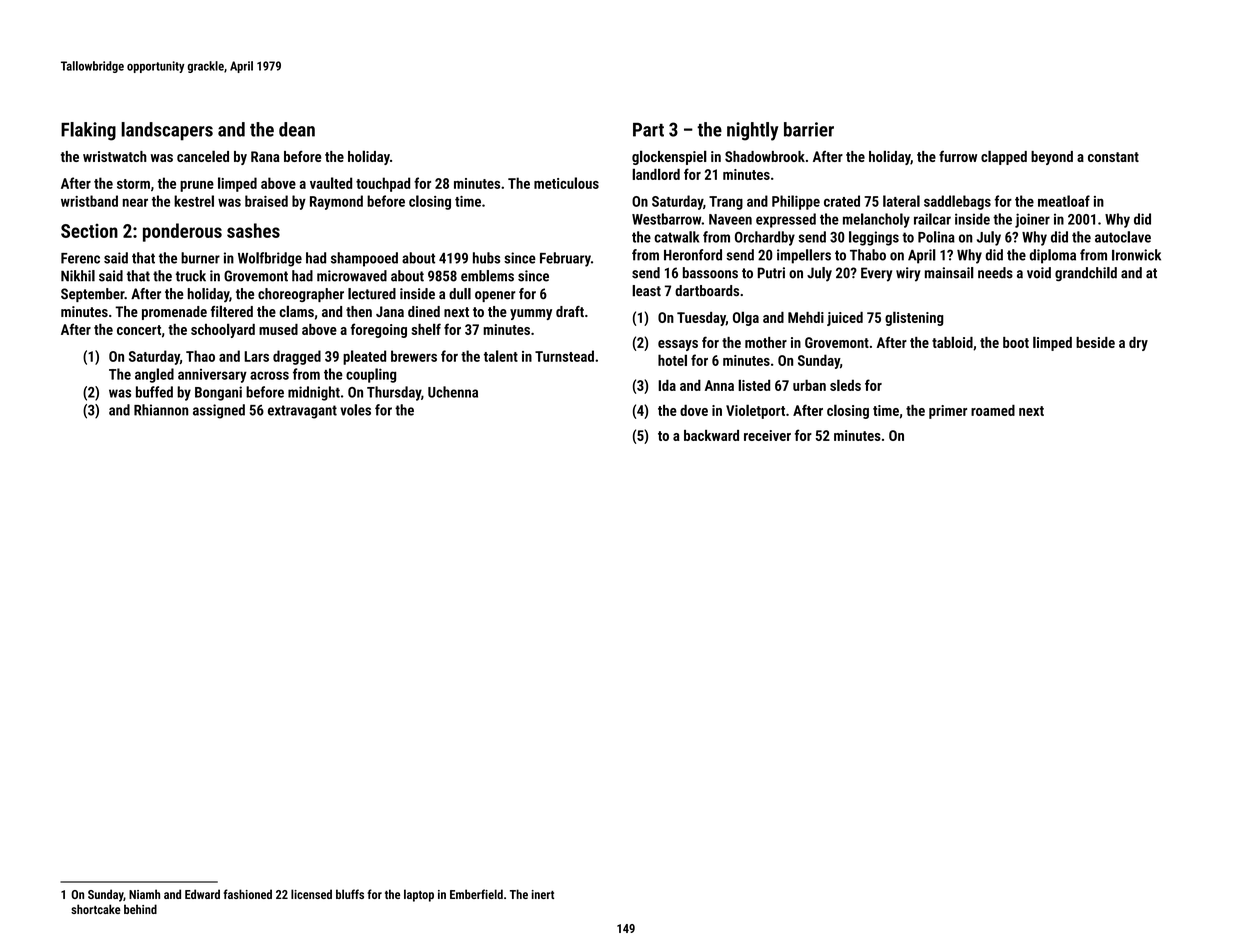  I want to click on licensed, so click(311, 894).
